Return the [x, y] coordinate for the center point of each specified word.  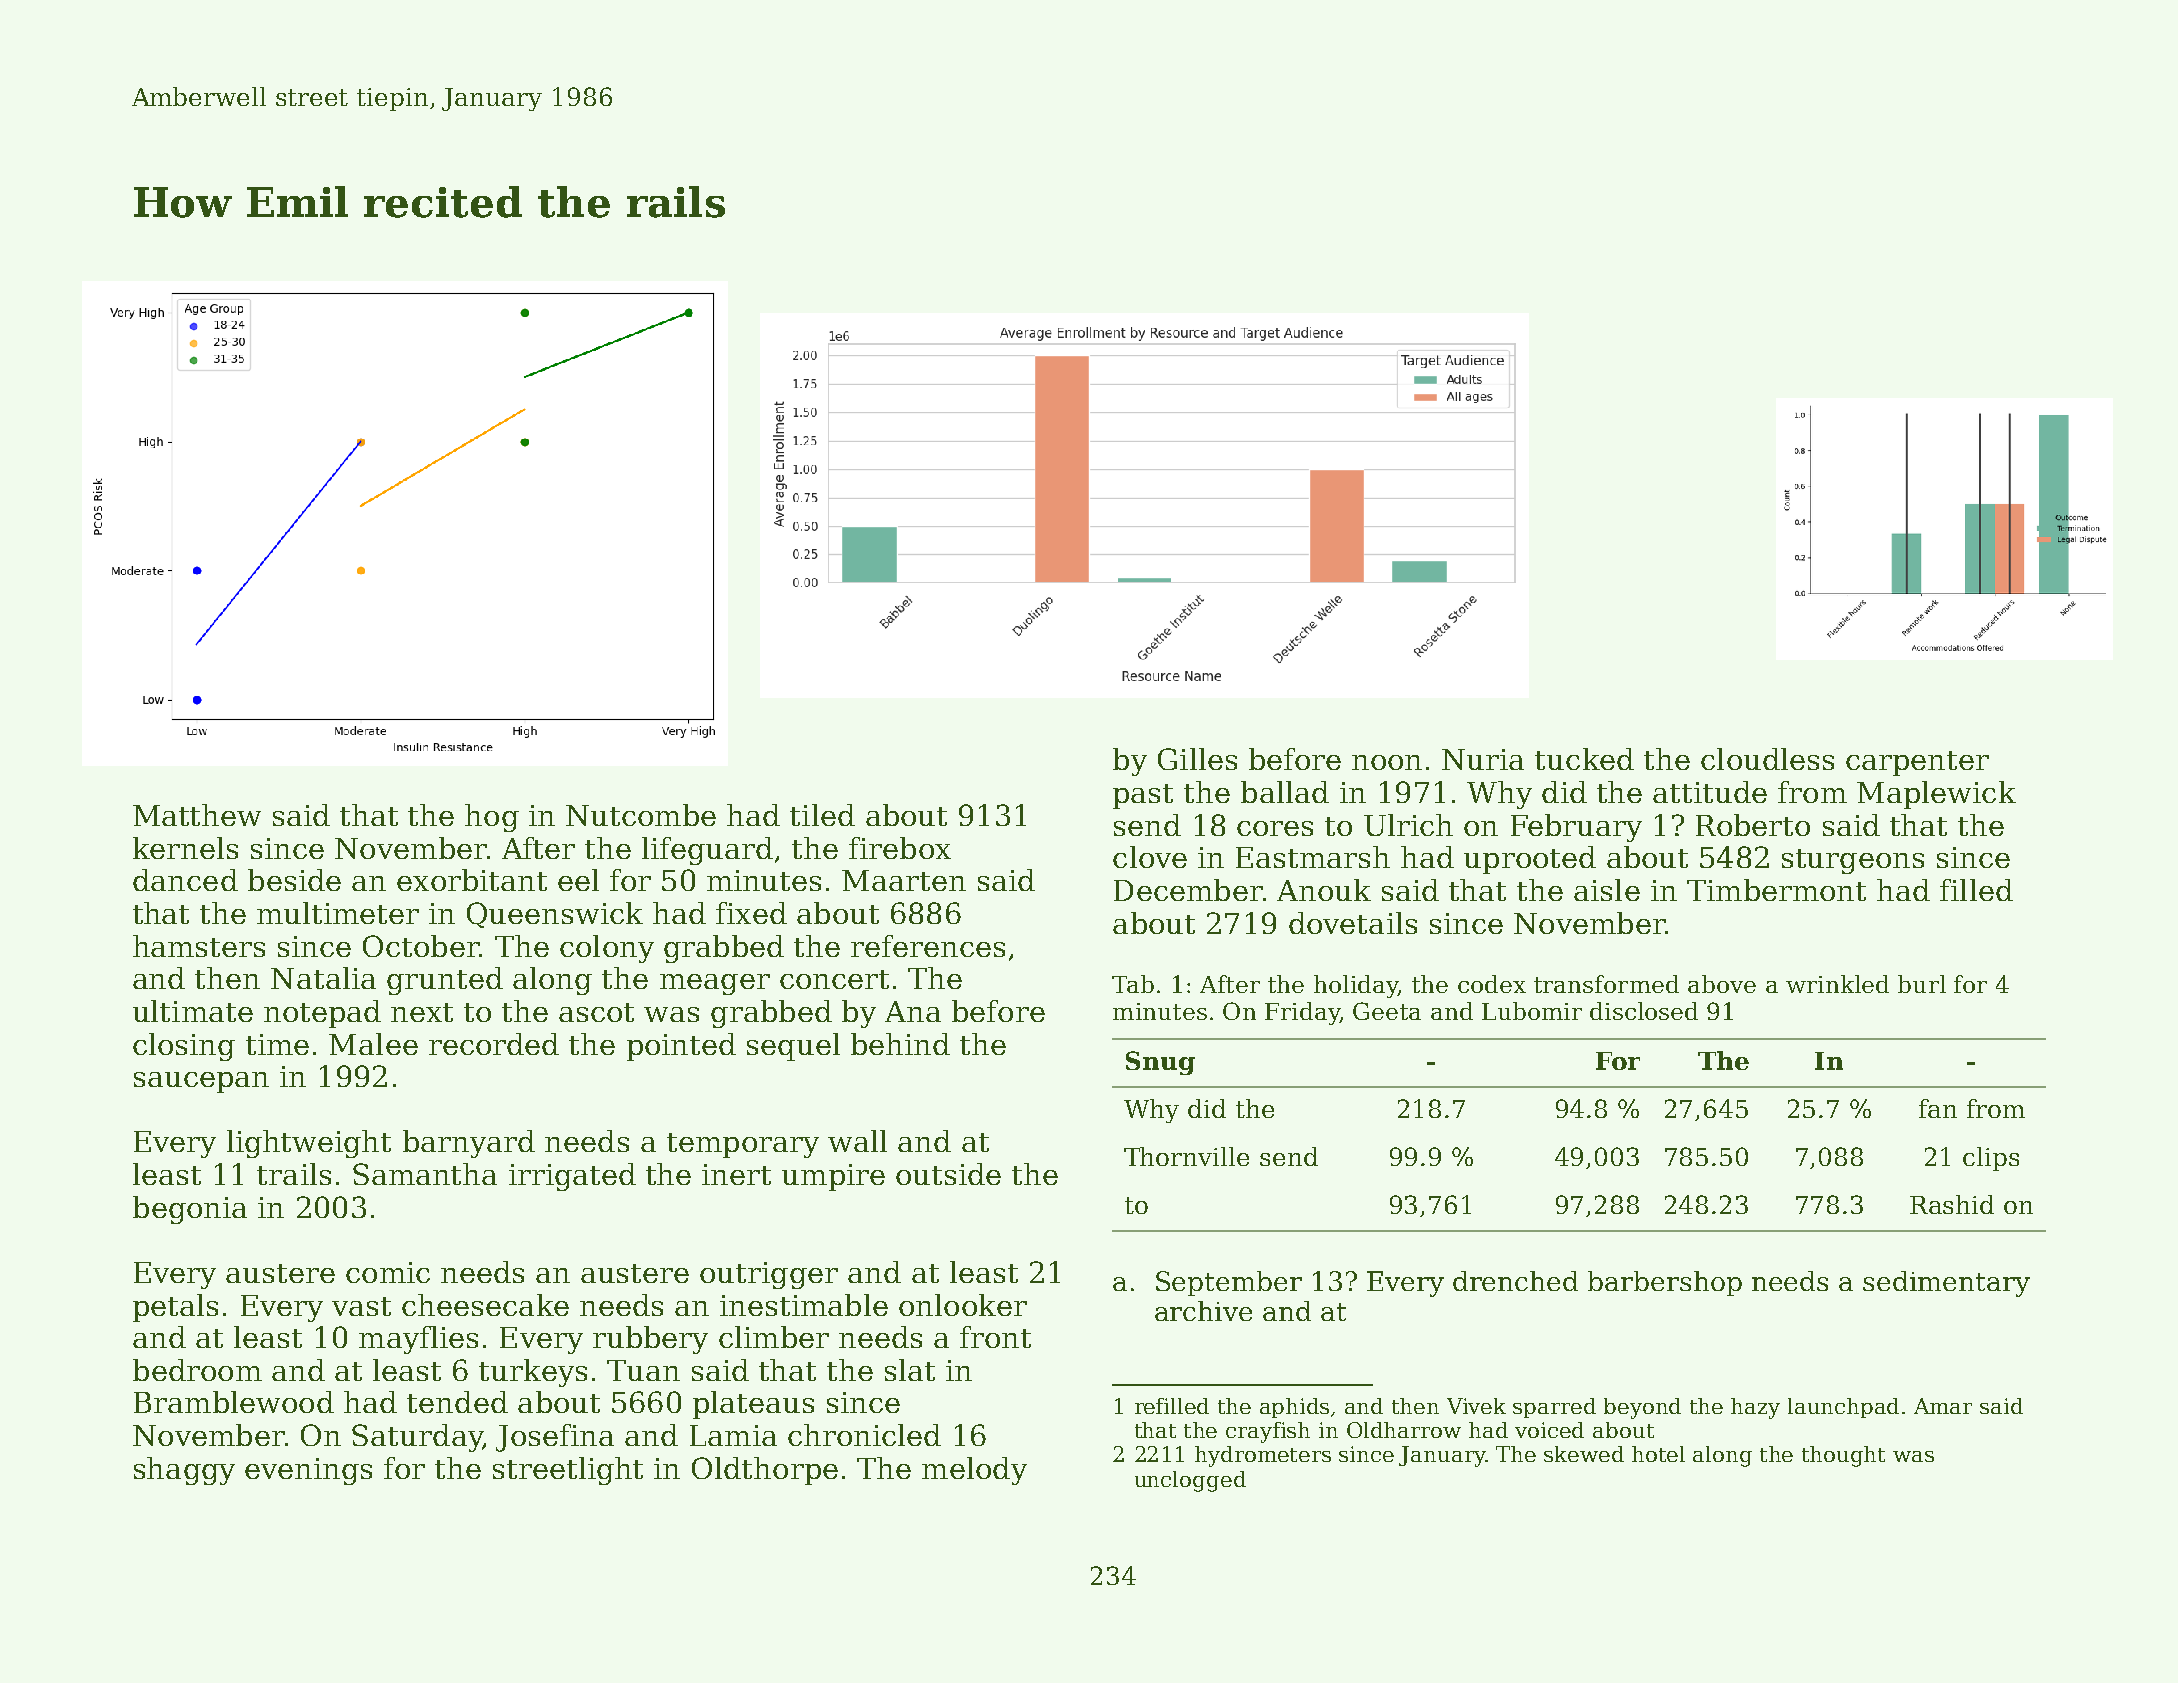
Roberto [1753, 825]
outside [948, 1174]
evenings [308, 1471]
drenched [1515, 1281]
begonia [190, 1210]
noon [1387, 762]
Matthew [197, 815]
